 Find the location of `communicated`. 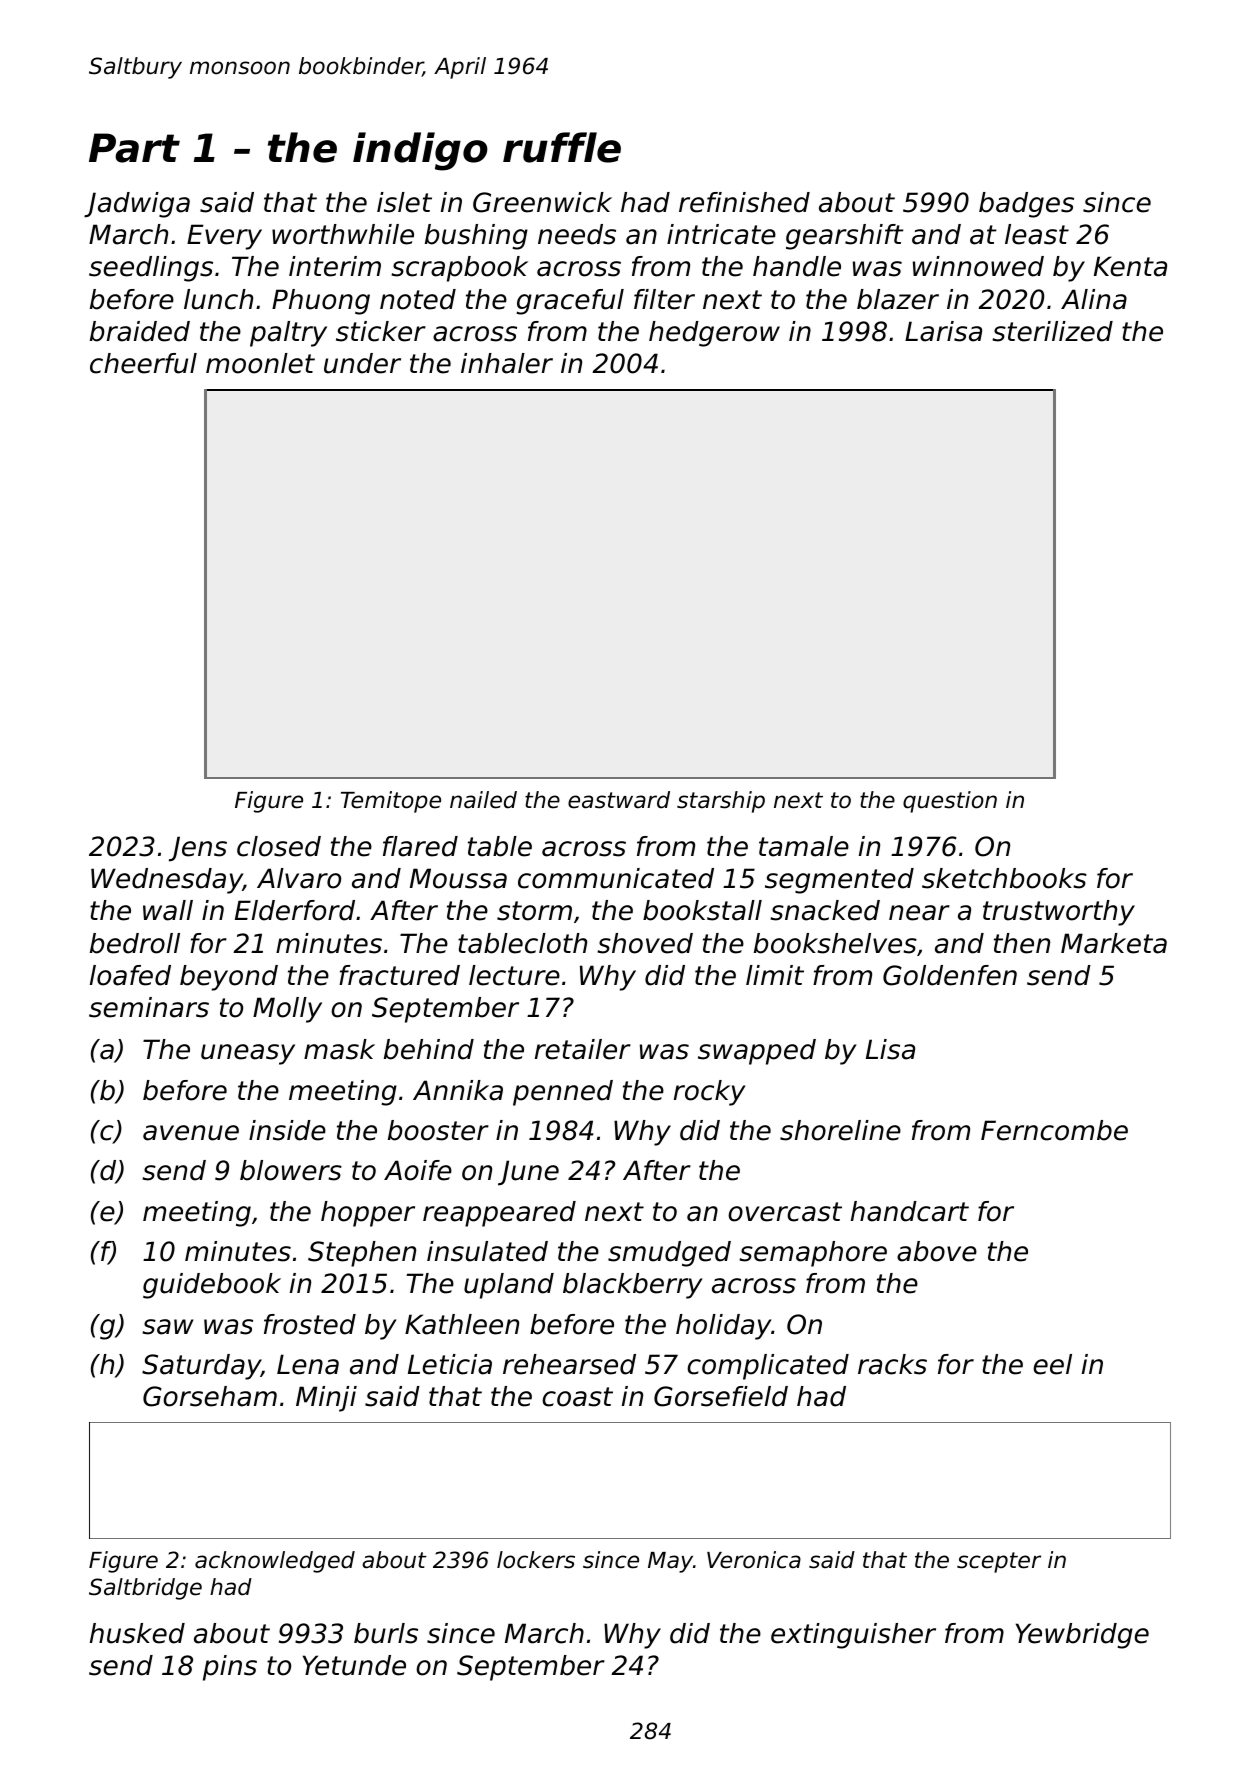

communicated is located at coordinates (616, 878).
